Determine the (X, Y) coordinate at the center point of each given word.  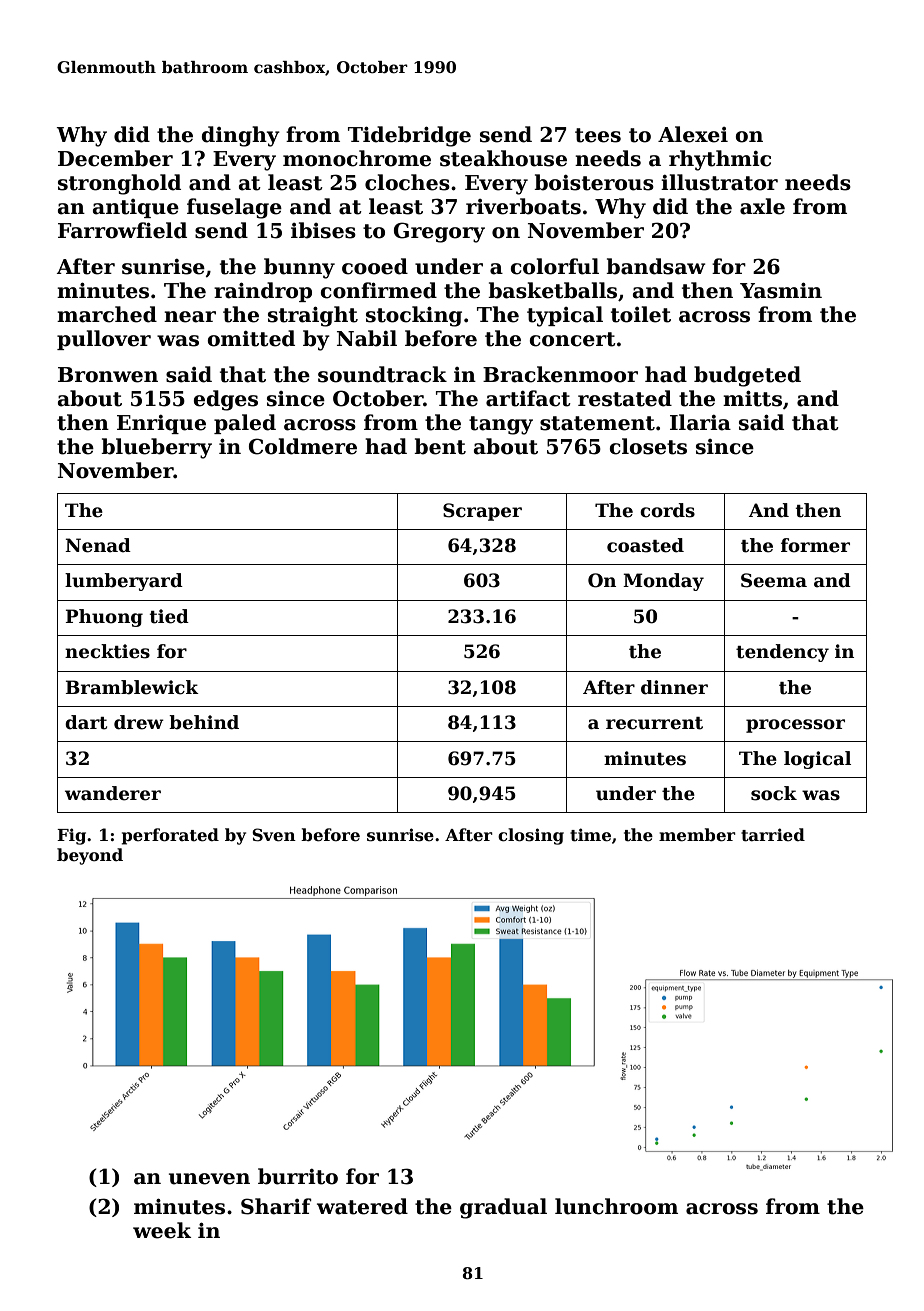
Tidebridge (409, 136)
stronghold (119, 184)
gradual (503, 1208)
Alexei (693, 134)
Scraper (482, 512)
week (162, 1230)
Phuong (104, 618)
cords (667, 510)
